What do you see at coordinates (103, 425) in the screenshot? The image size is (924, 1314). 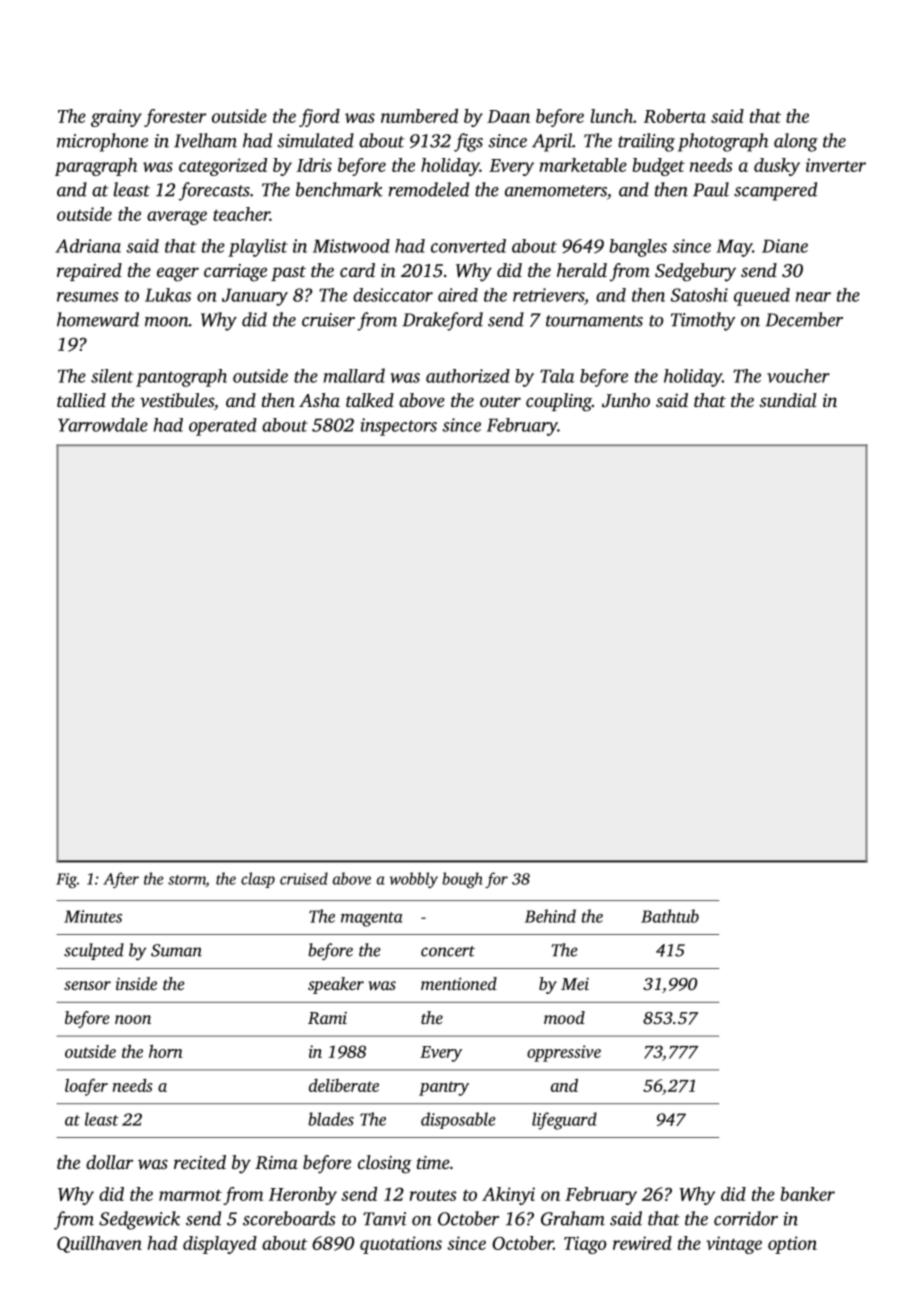 I see `Yarrowdale` at bounding box center [103, 425].
